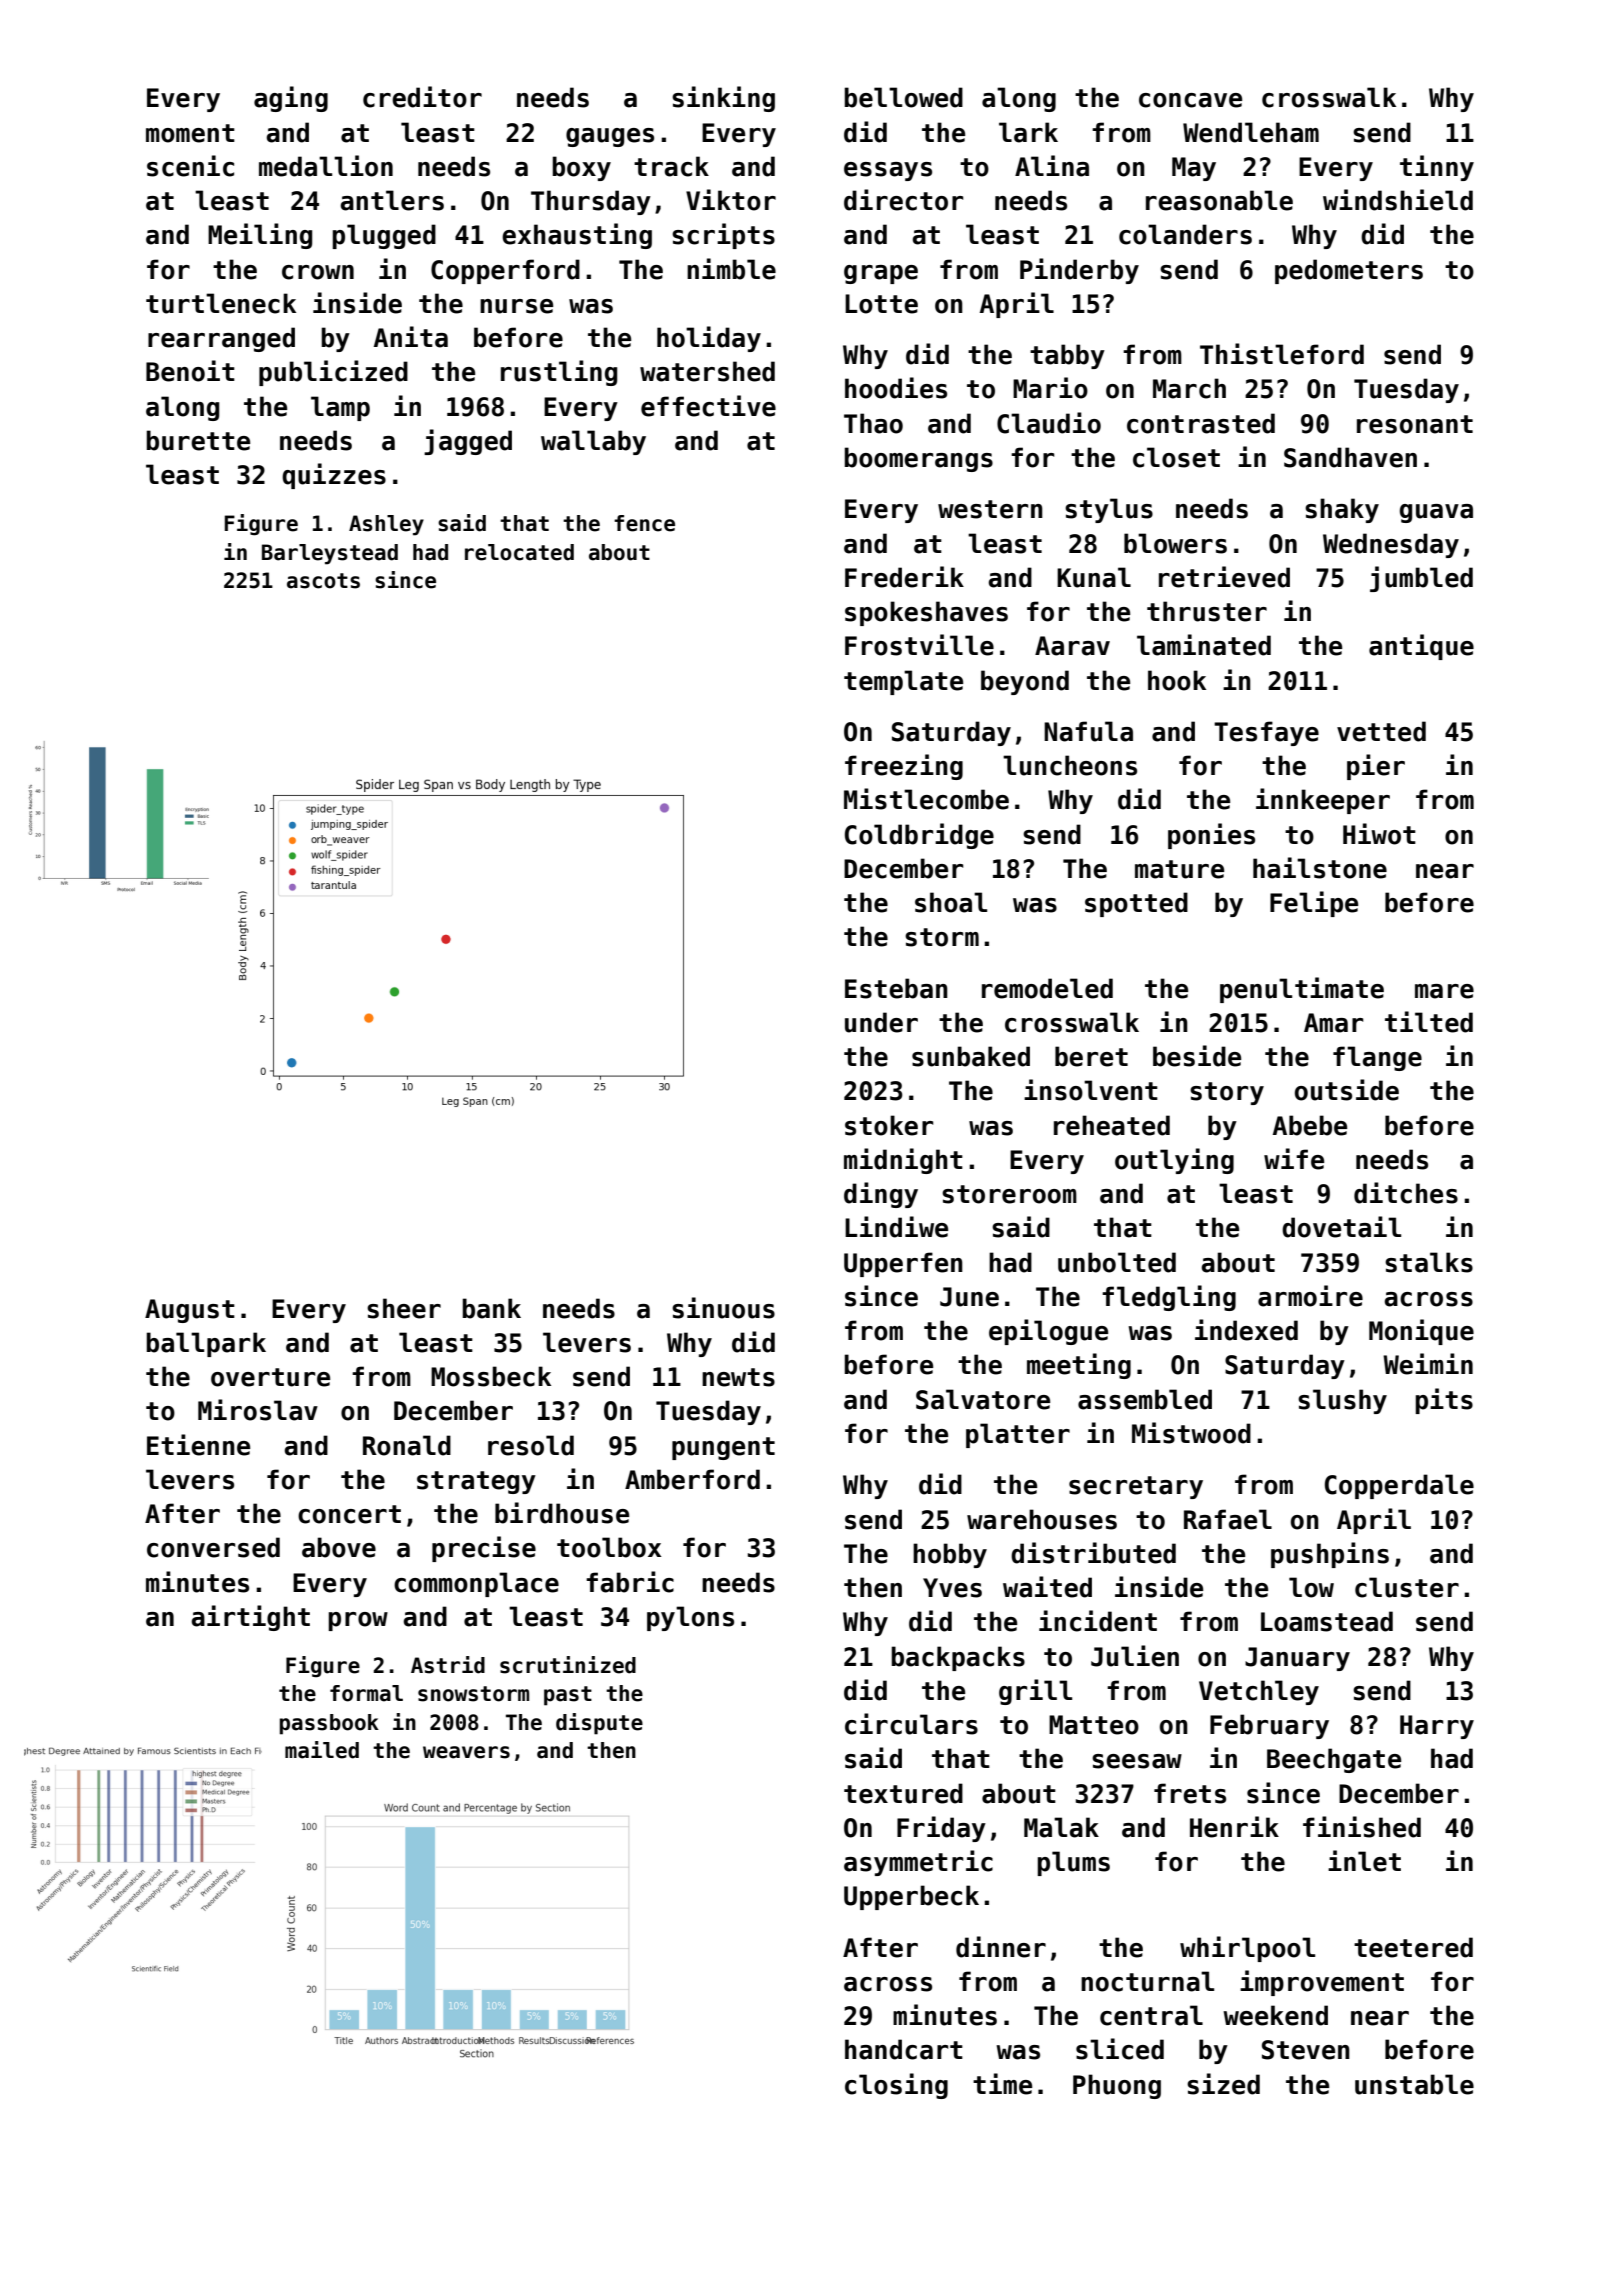 This screenshot has width=1620, height=2292. What do you see at coordinates (911, 1897) in the screenshot?
I see `Upperbeck` at bounding box center [911, 1897].
